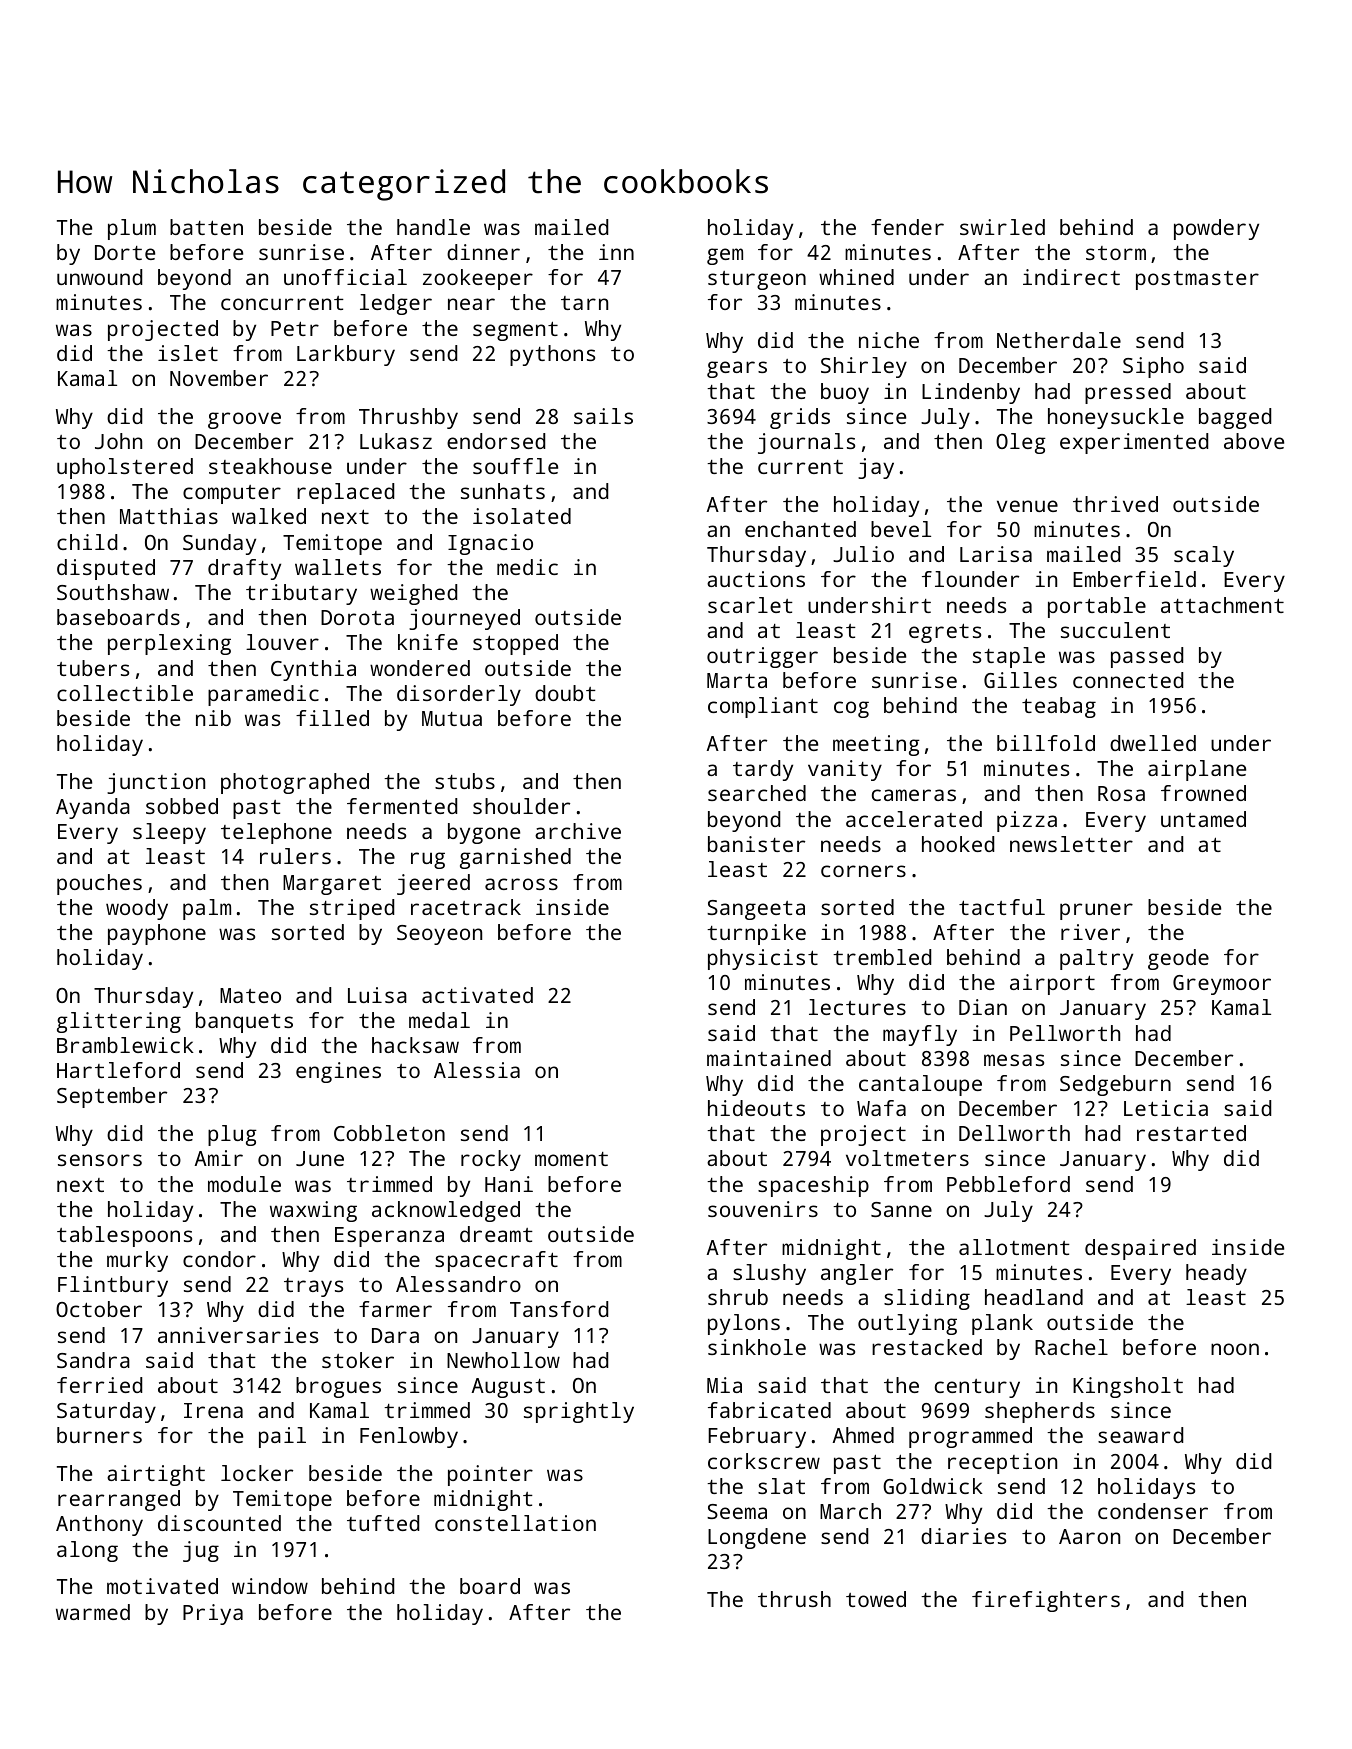 The image size is (1352, 1749). I want to click on Alessia, so click(477, 1070).
